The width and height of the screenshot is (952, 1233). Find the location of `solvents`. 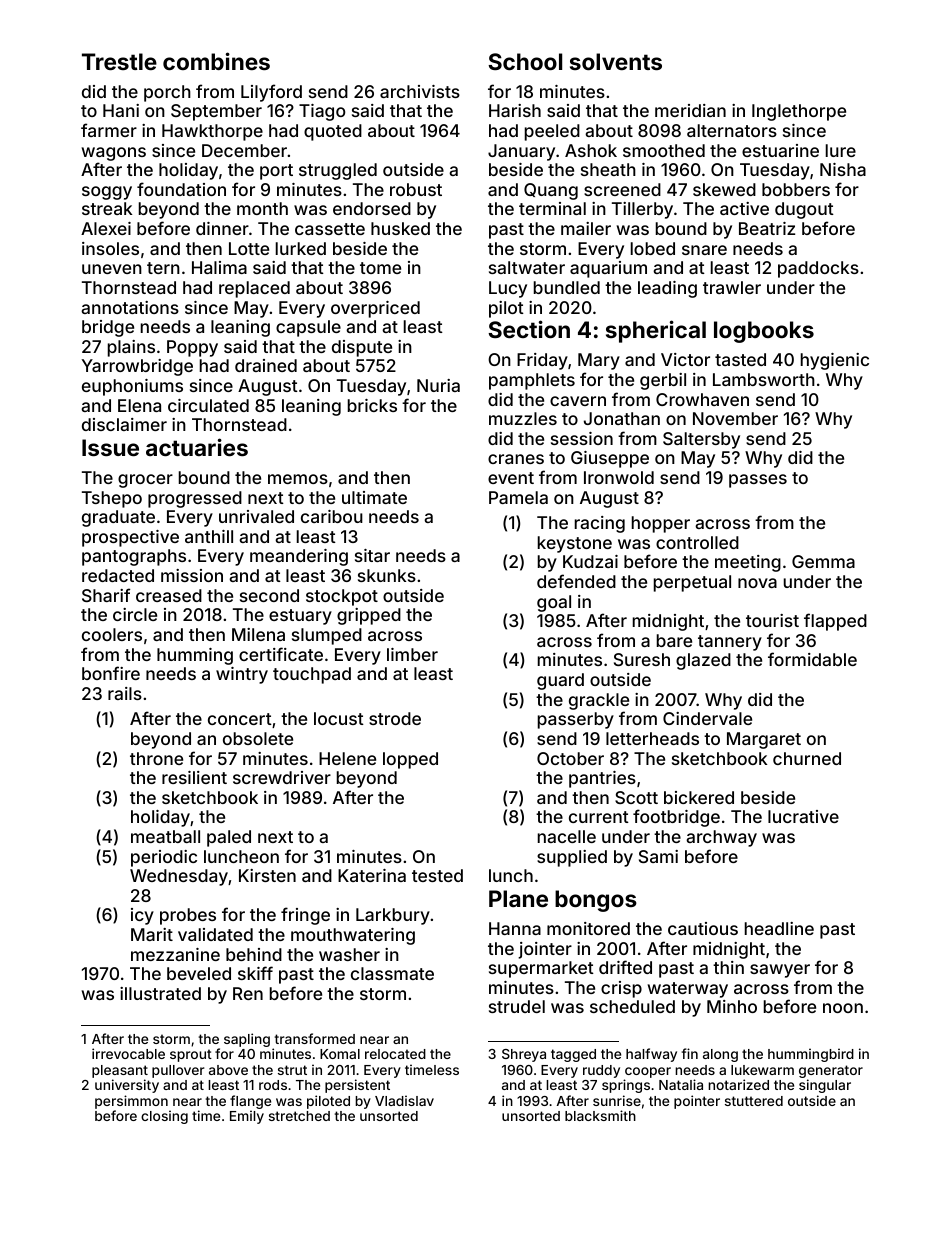

solvents is located at coordinates (616, 61).
